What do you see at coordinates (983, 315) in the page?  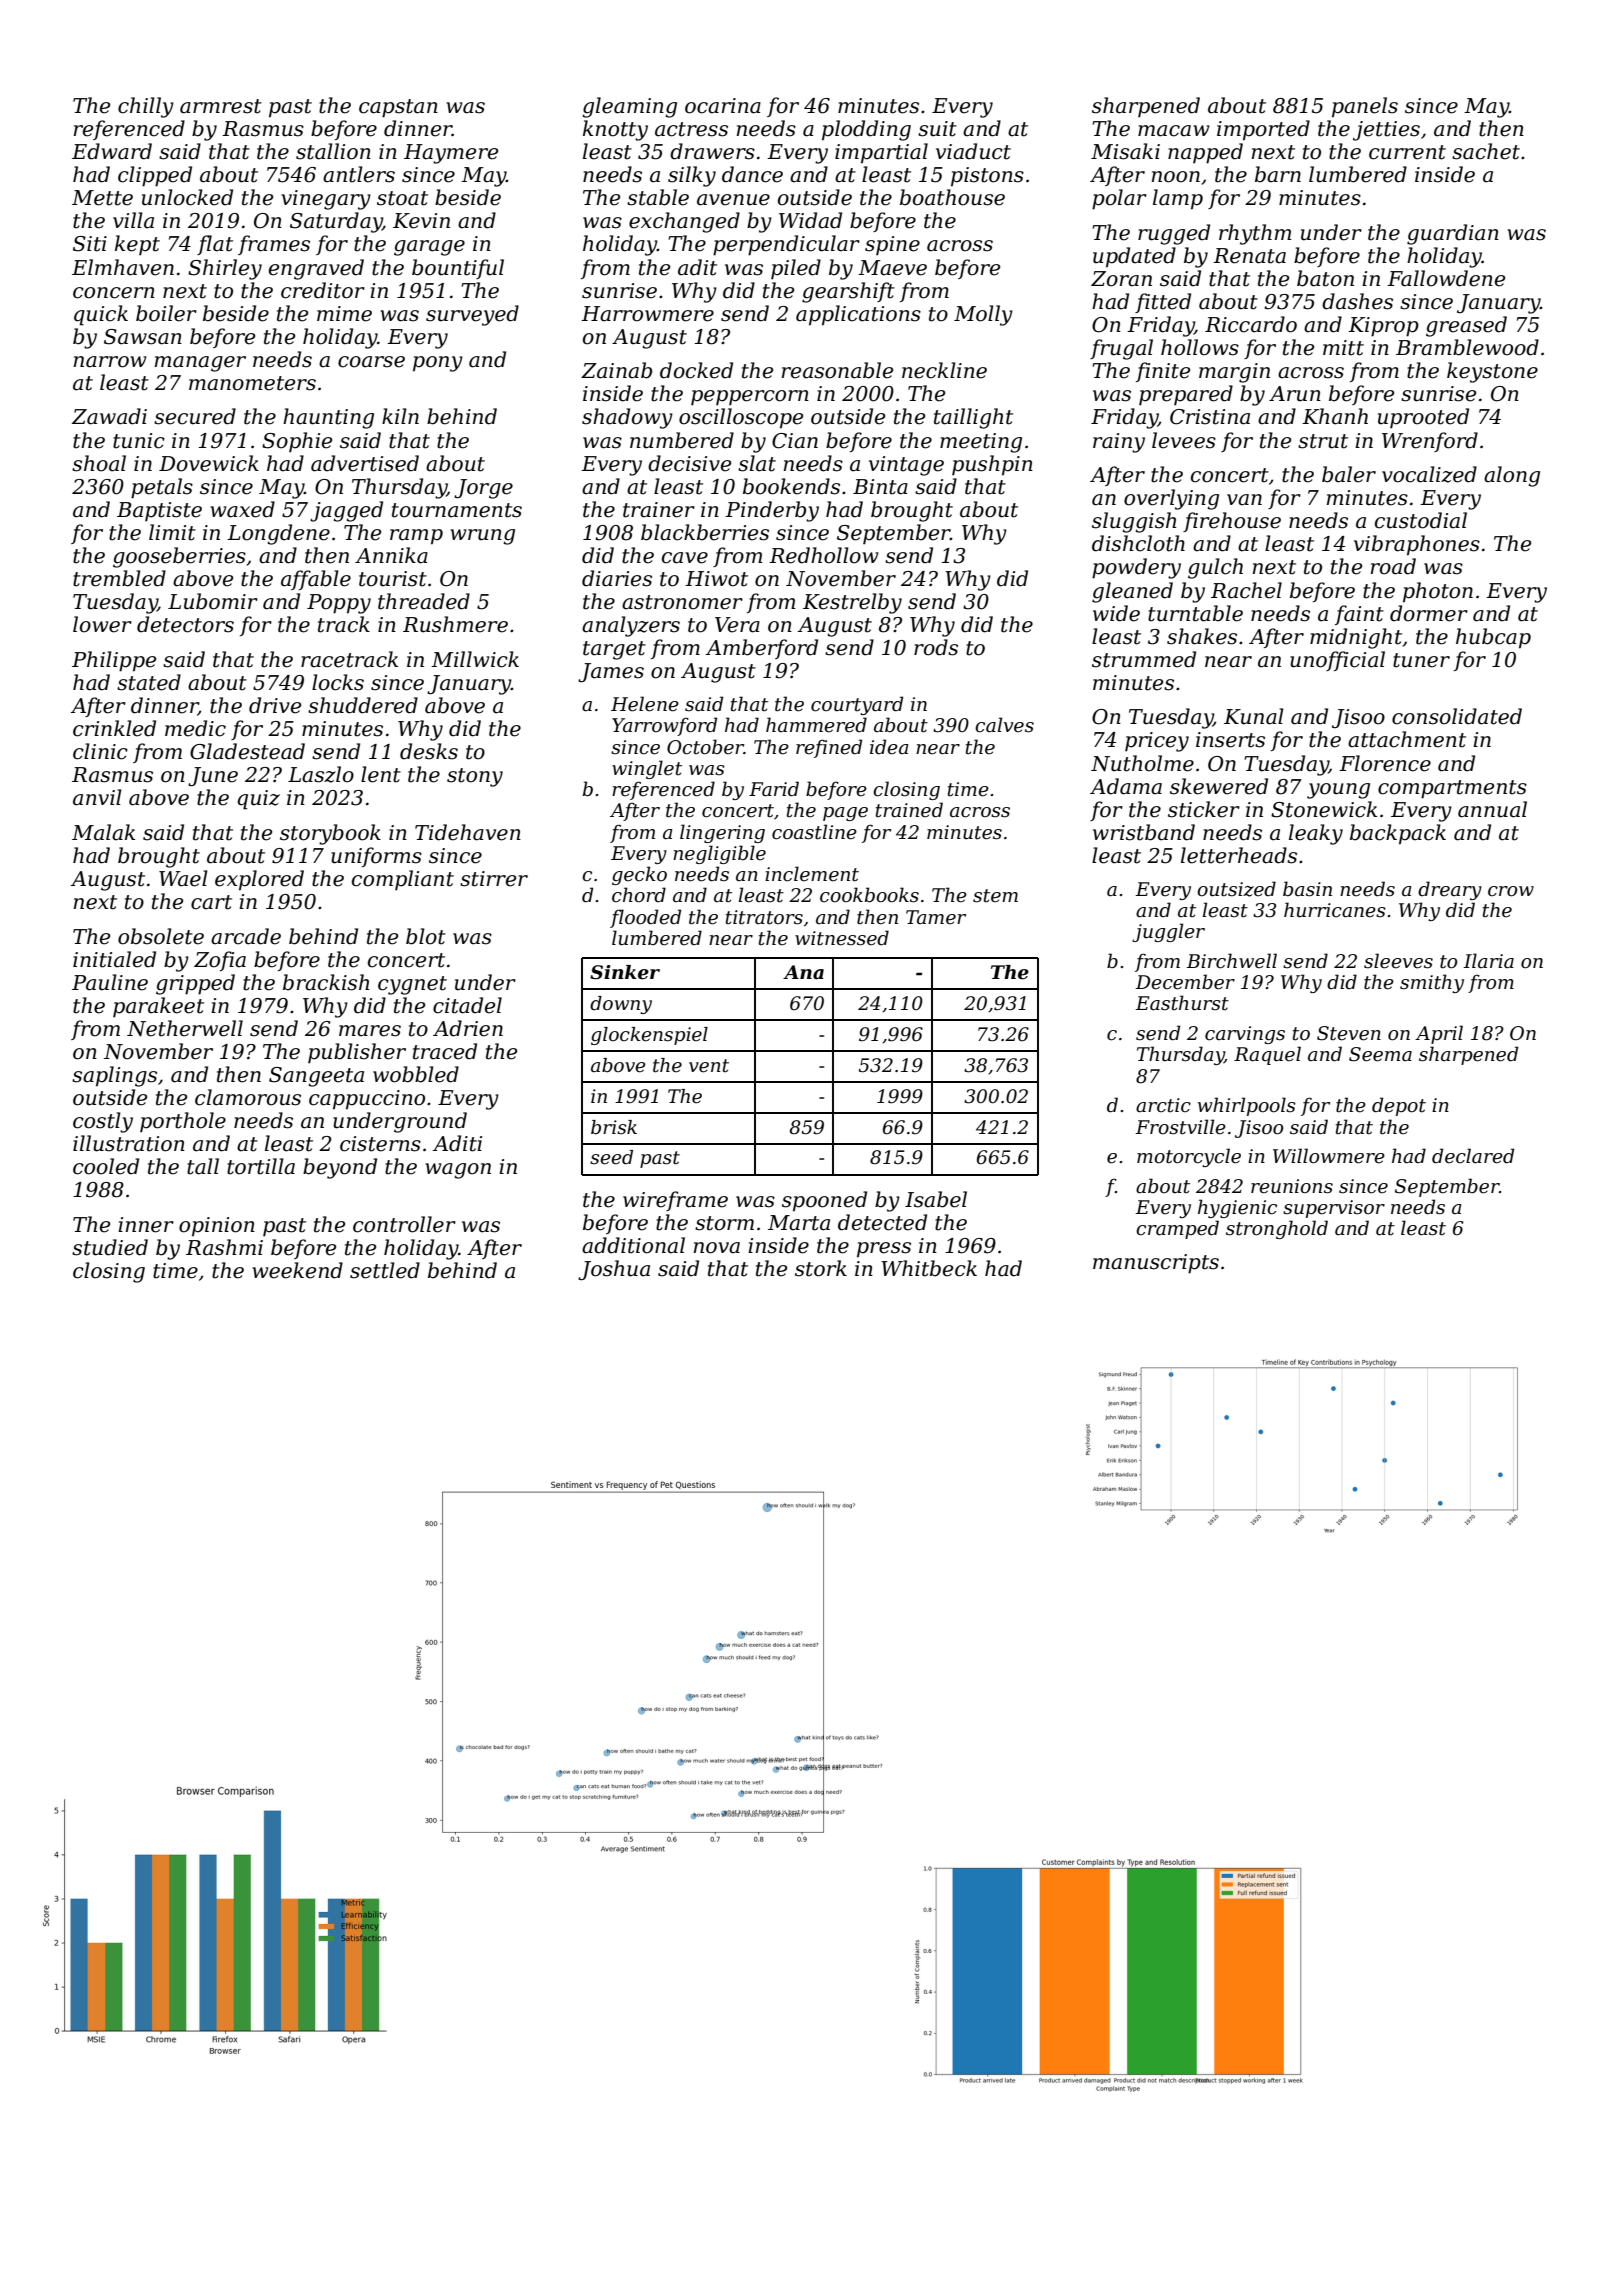 I see `Molly` at bounding box center [983, 315].
